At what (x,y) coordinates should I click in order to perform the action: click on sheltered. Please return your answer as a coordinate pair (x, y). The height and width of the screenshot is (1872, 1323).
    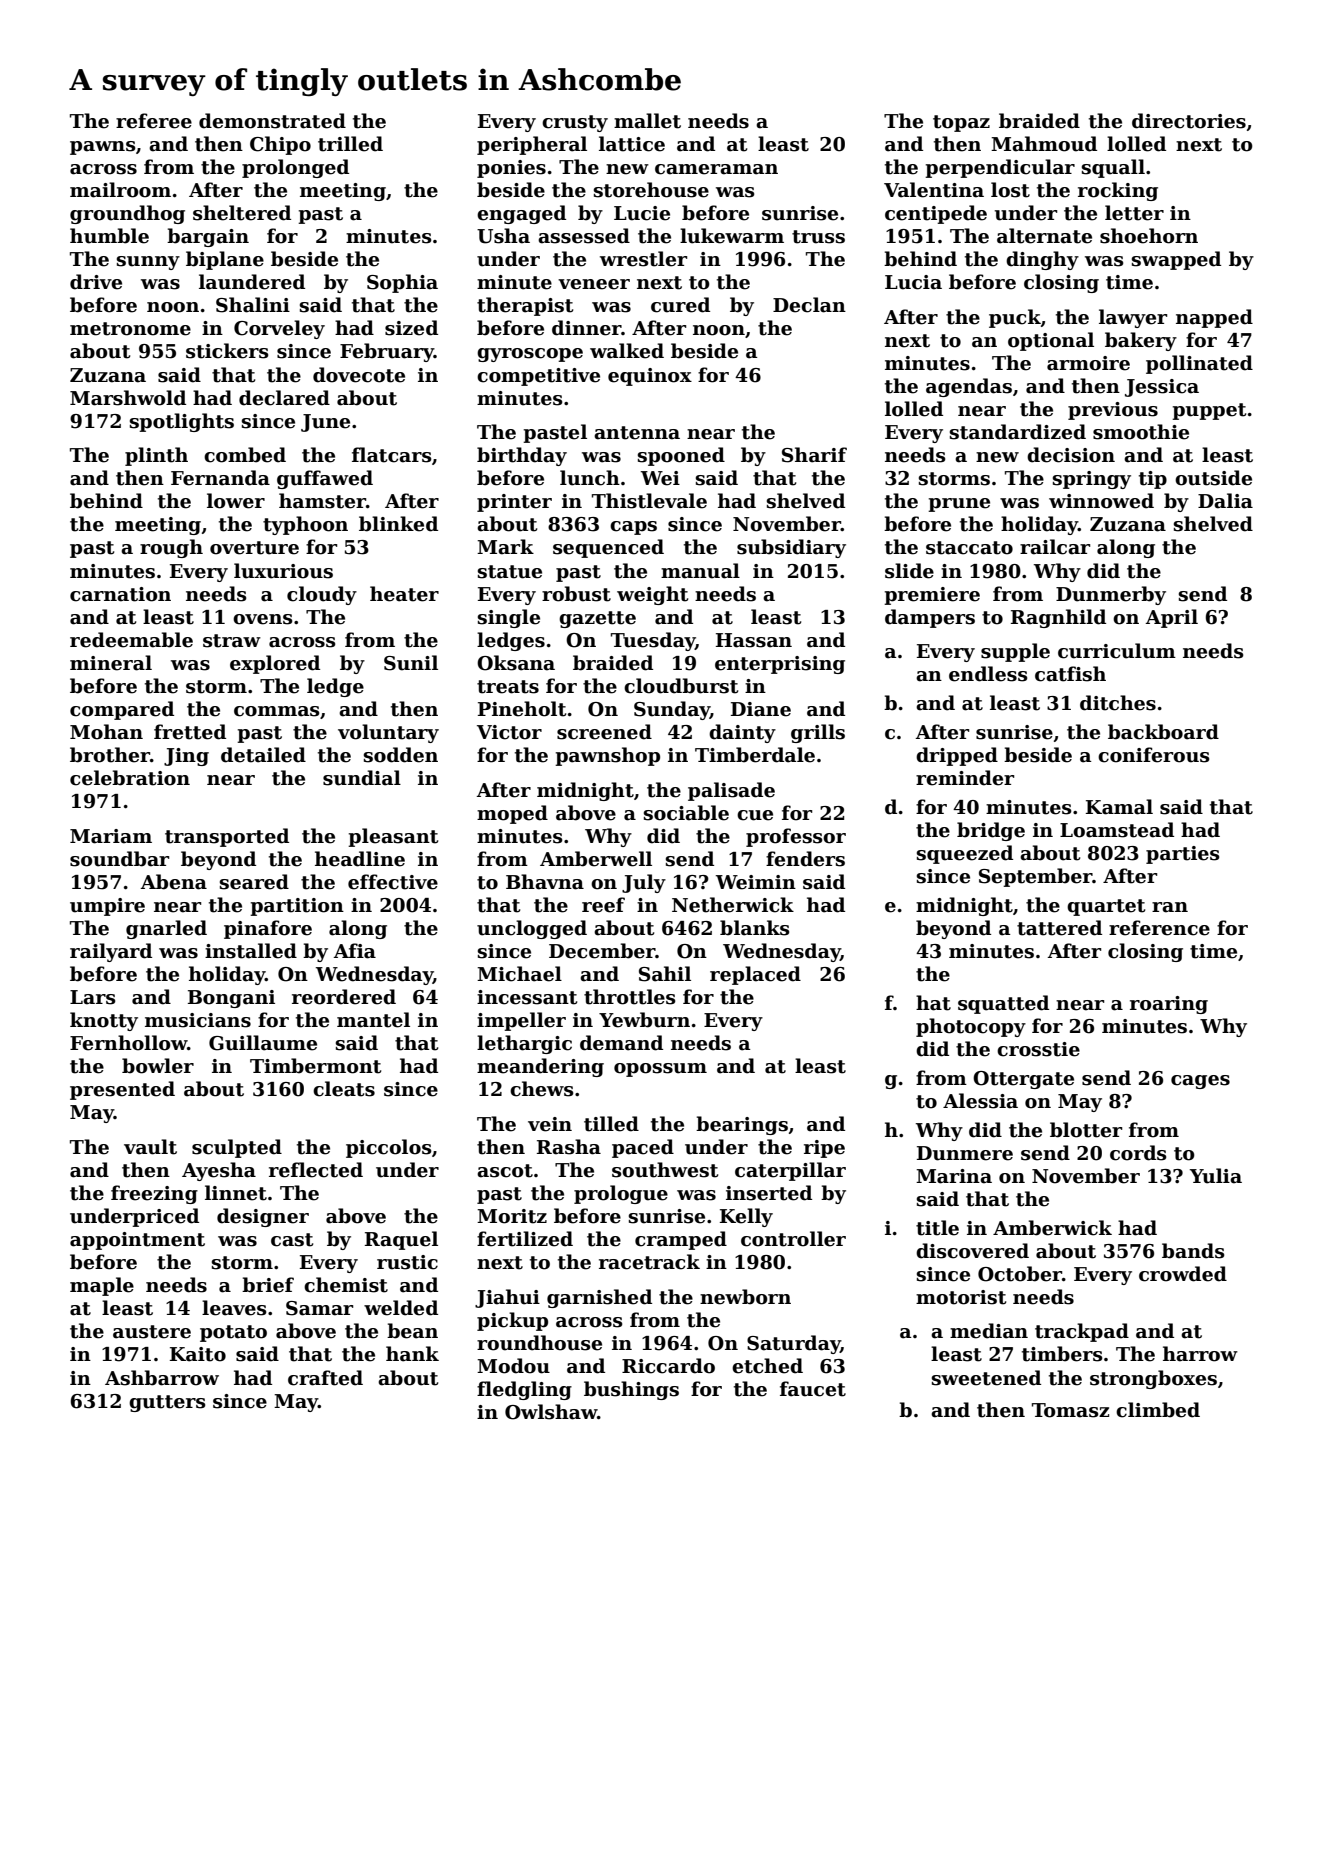
    Looking at the image, I should click on (242, 213).
